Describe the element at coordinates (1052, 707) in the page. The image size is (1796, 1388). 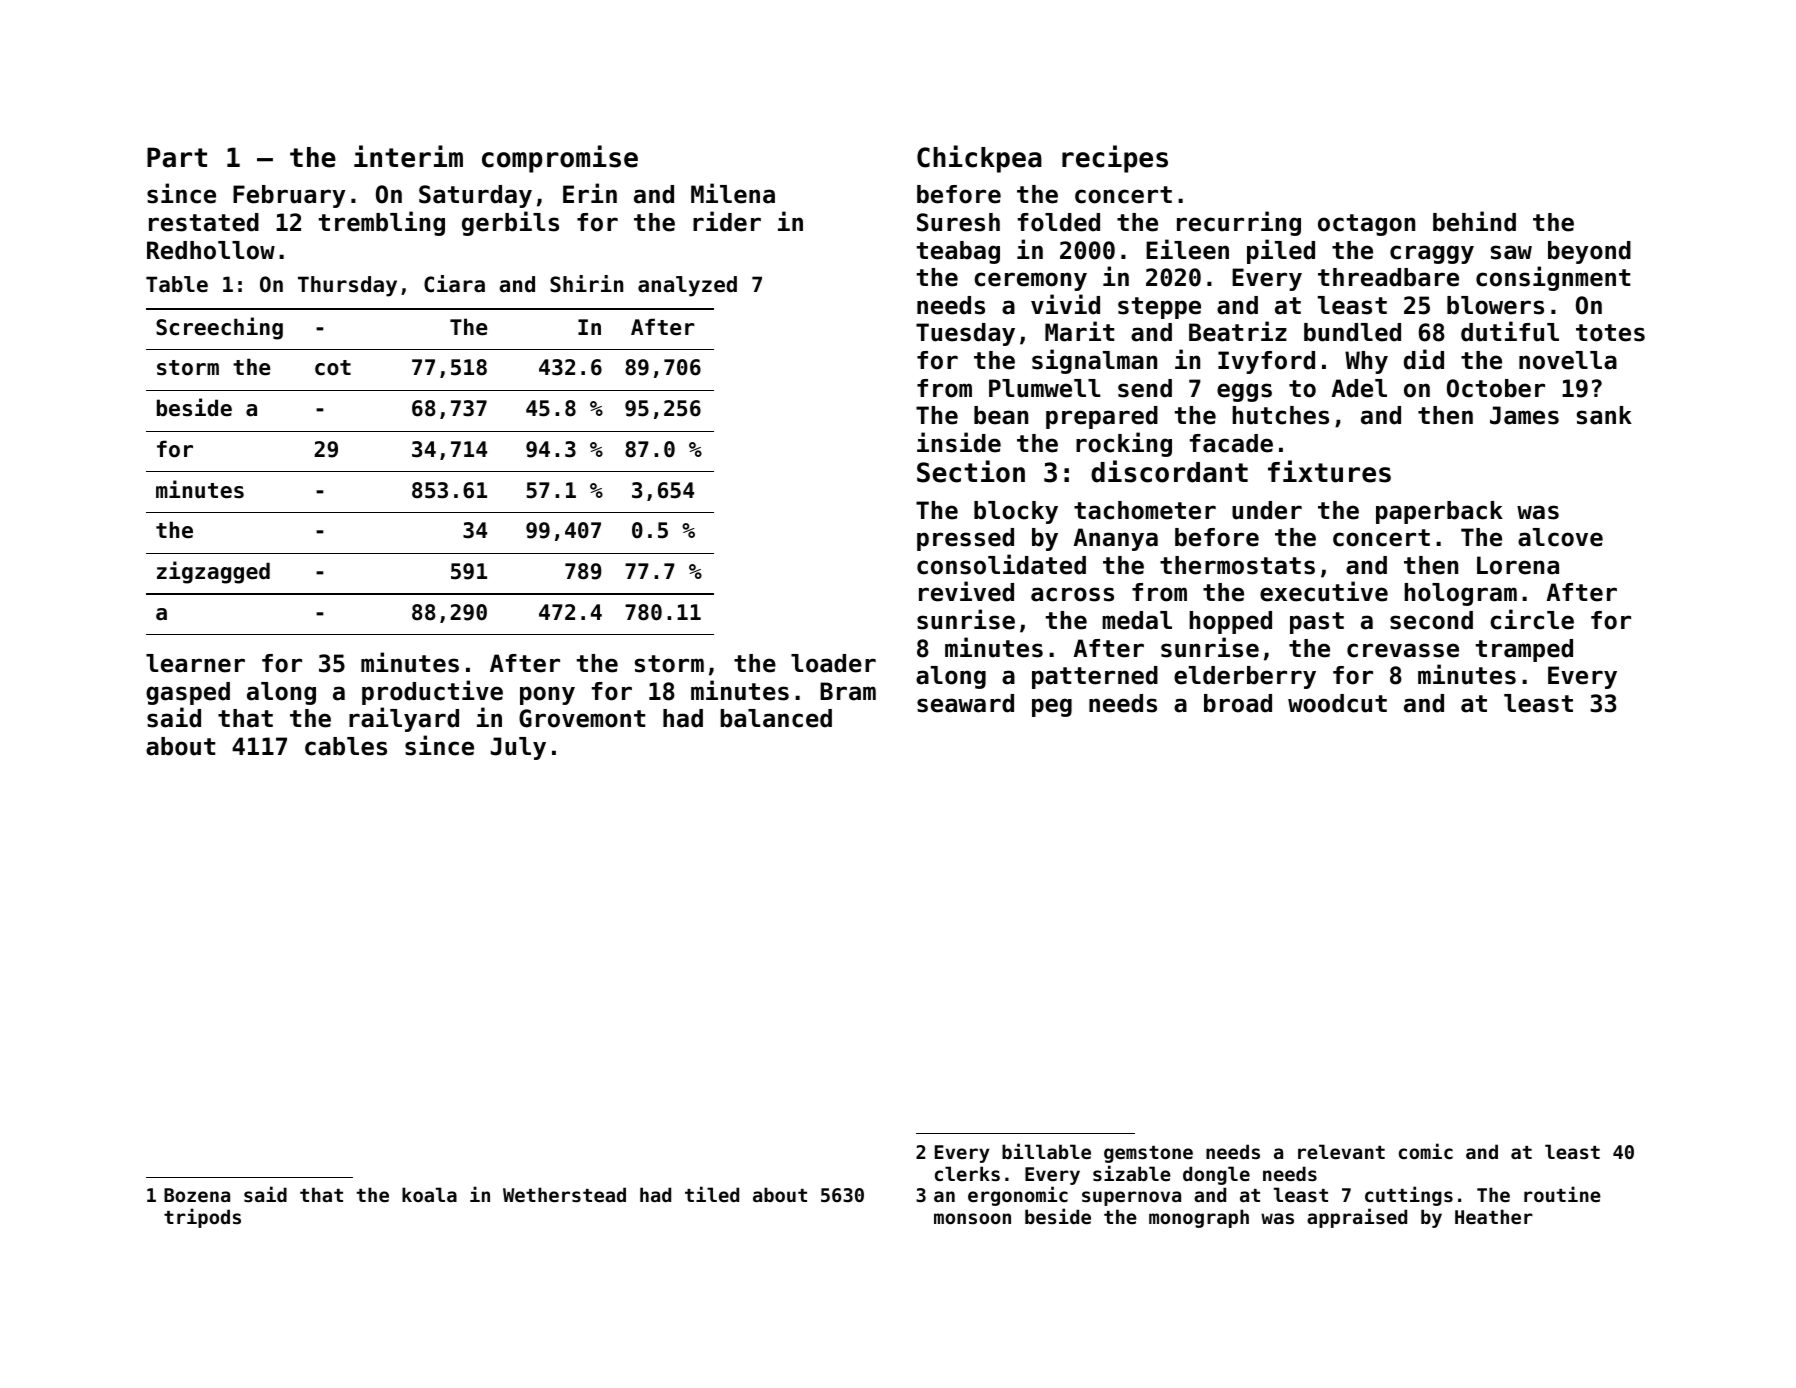
I see `peg` at that location.
